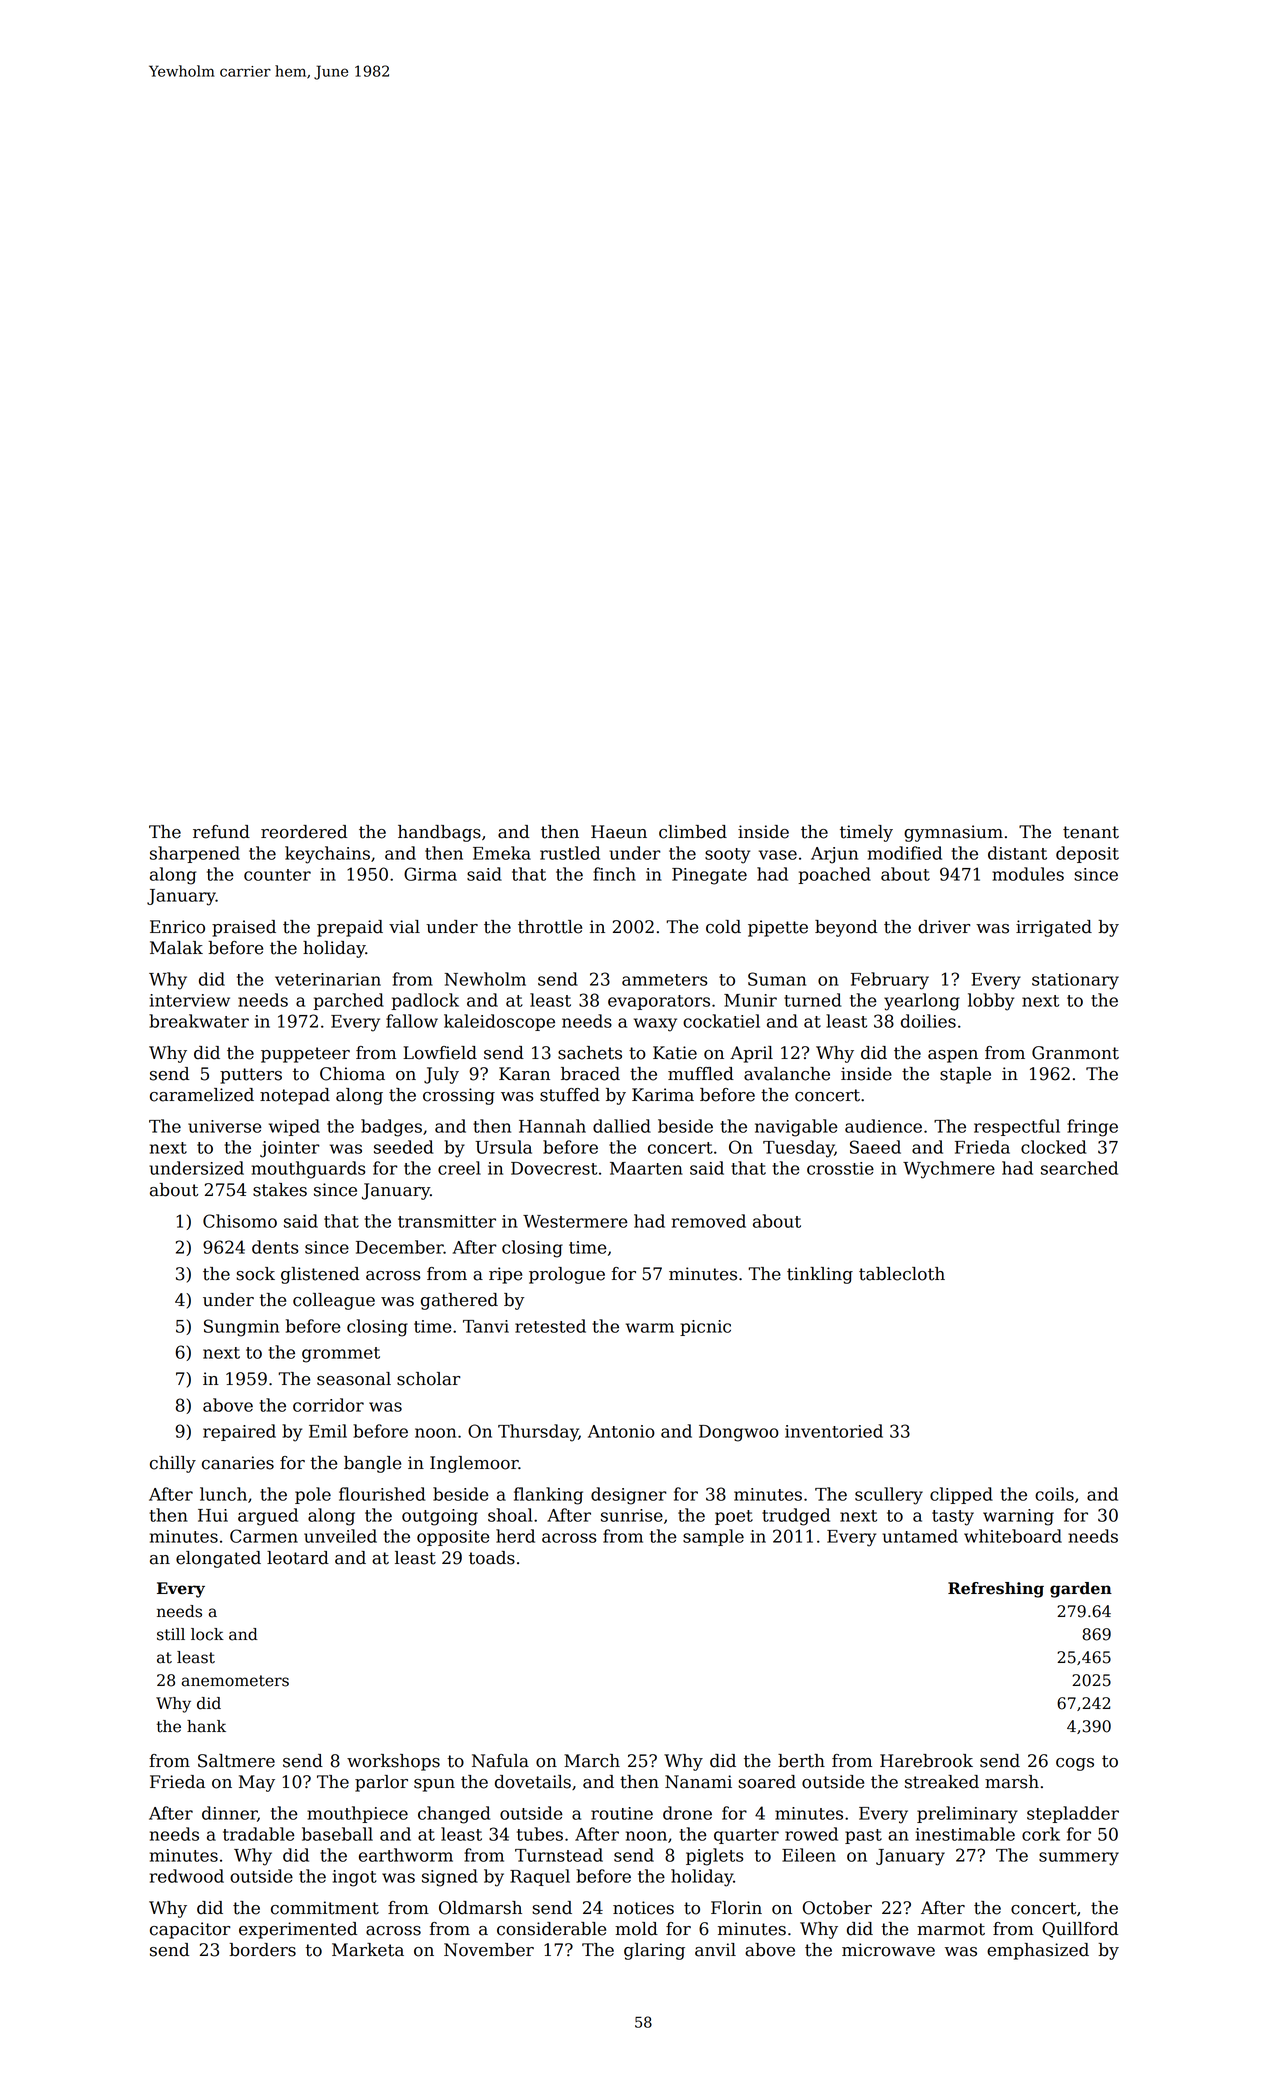 The width and height of the screenshot is (1268, 2089). I want to click on dovetails, so click(533, 1782).
